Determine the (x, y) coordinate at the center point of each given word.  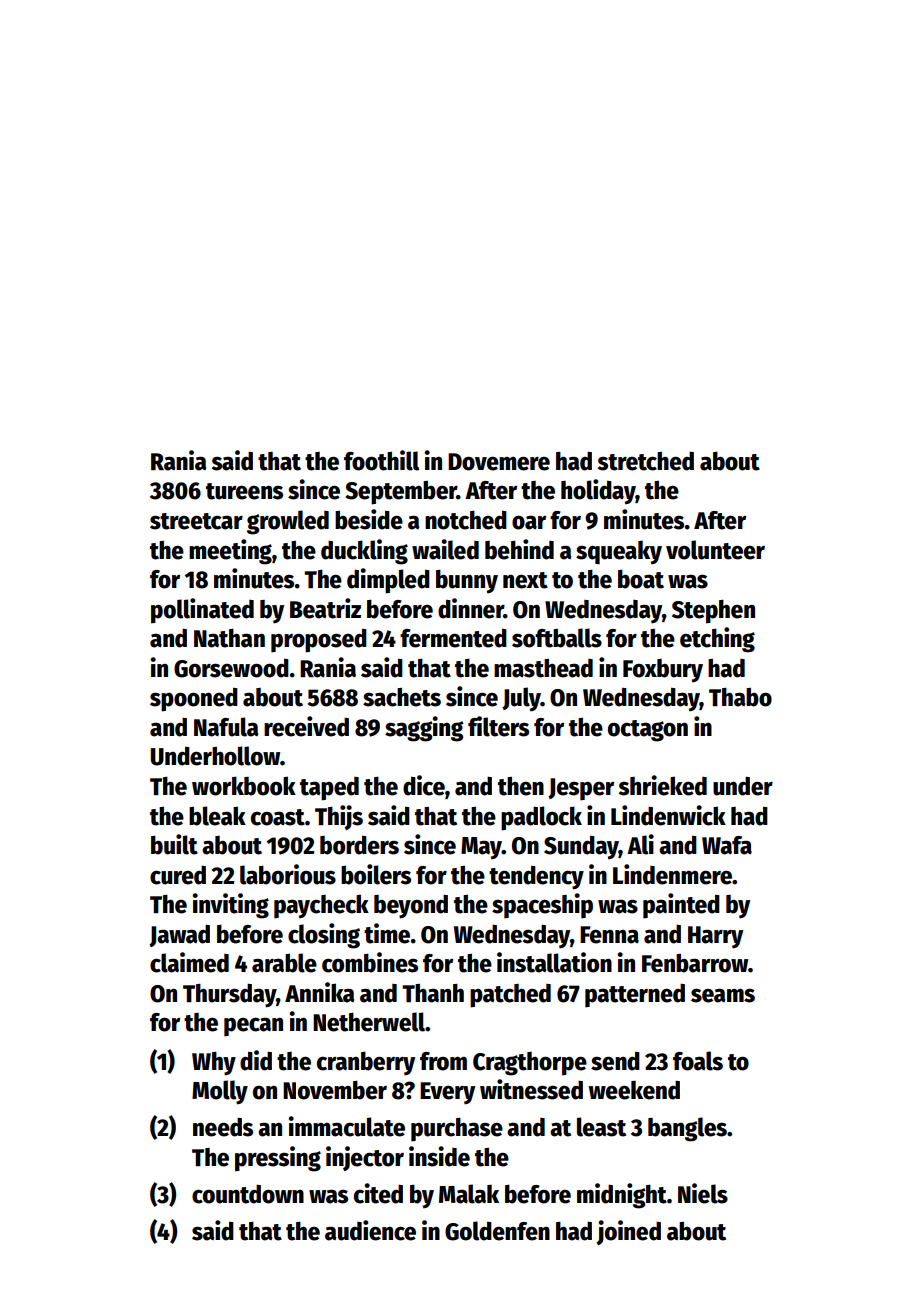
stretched (645, 461)
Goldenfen (497, 1231)
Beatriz (325, 608)
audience (370, 1230)
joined (628, 1232)
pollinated (202, 611)
